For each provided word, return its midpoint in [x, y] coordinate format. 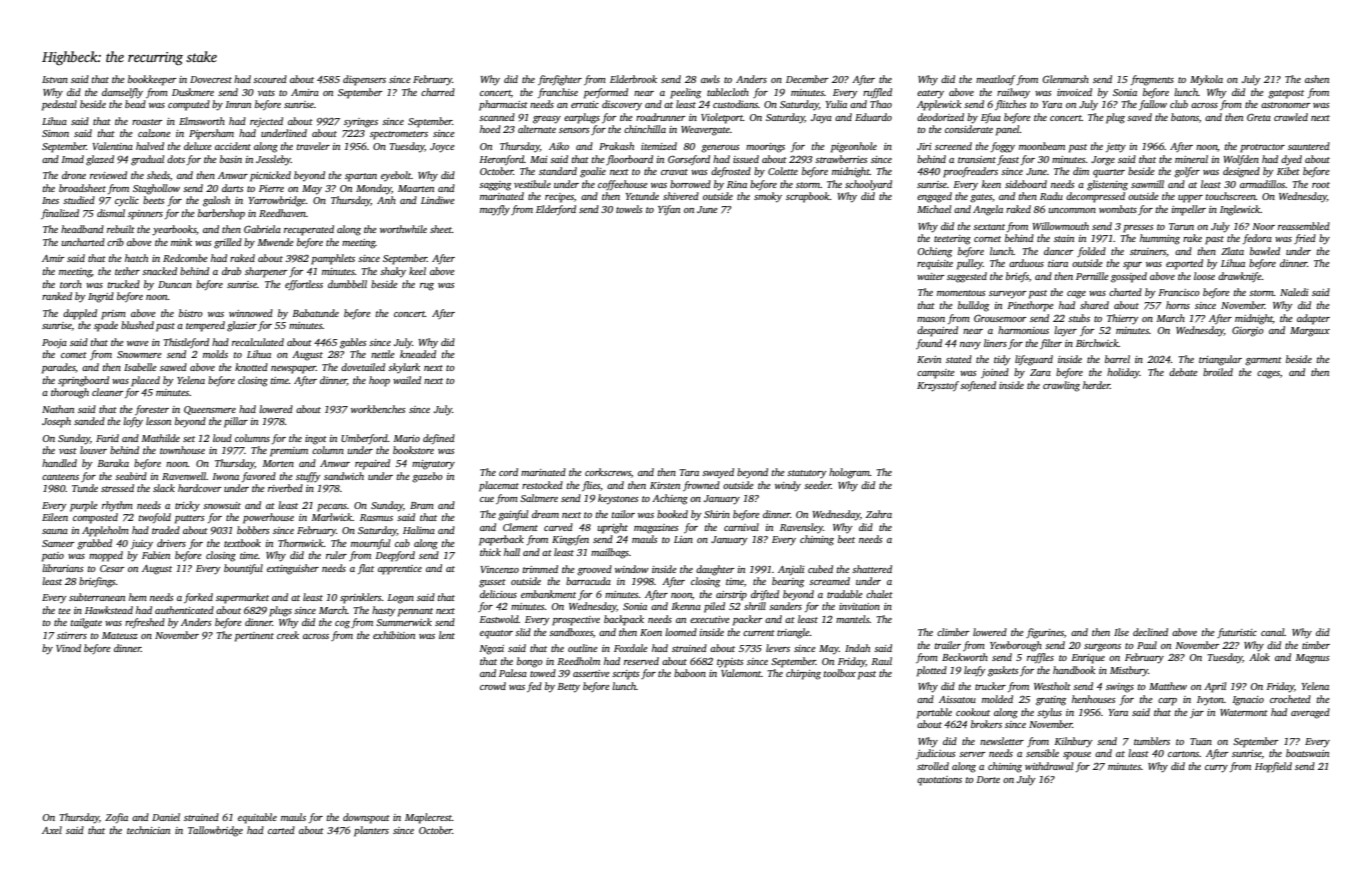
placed [145, 381]
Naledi [1294, 292]
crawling [1061, 386]
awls [710, 79]
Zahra [879, 514]
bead [135, 104]
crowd [493, 686]
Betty [568, 688]
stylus [1049, 713]
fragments [1152, 80]
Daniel [166, 817]
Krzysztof [938, 386]
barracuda [588, 581]
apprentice [400, 570]
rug [427, 287]
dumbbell [347, 284]
